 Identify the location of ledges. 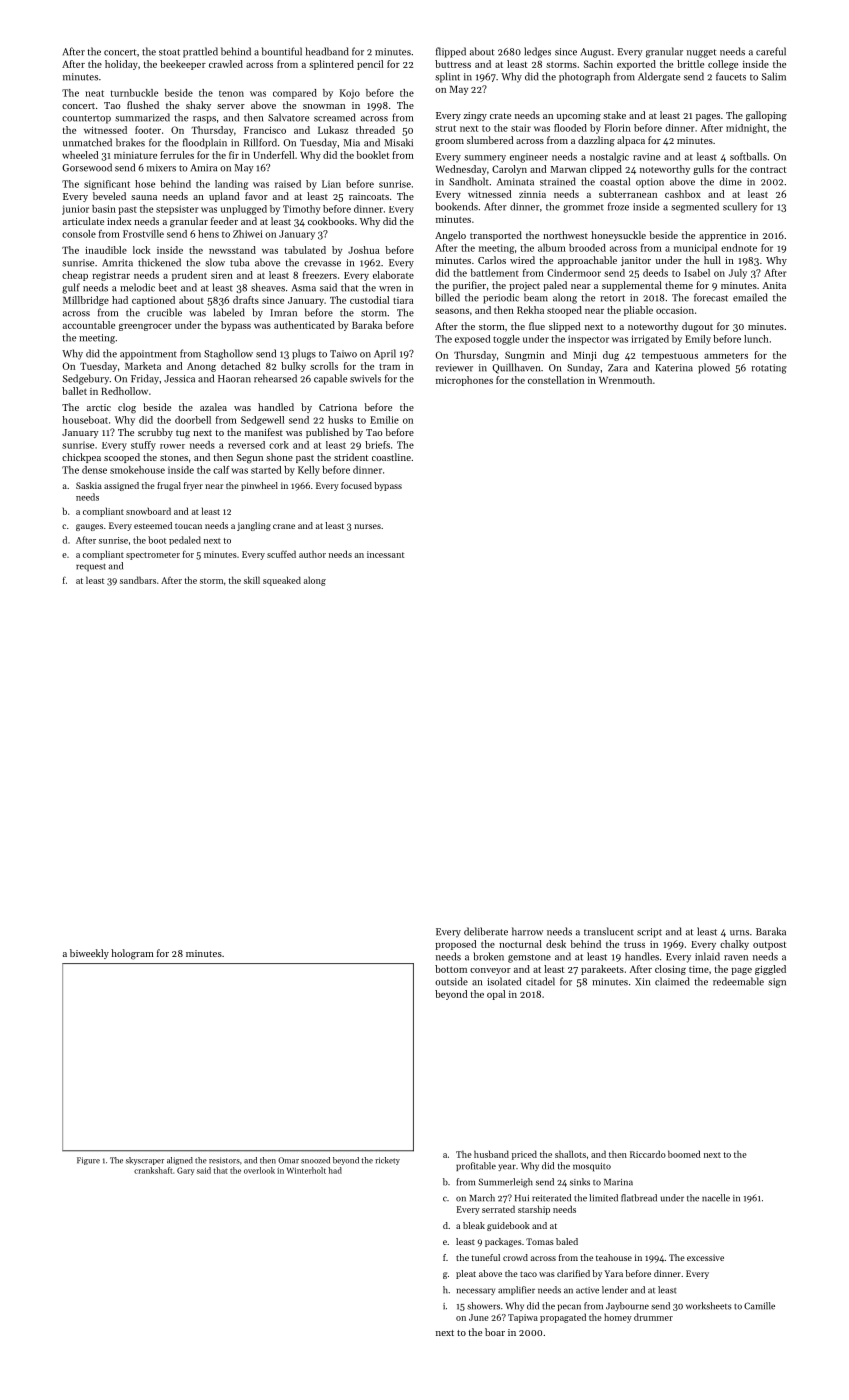
(537, 52).
